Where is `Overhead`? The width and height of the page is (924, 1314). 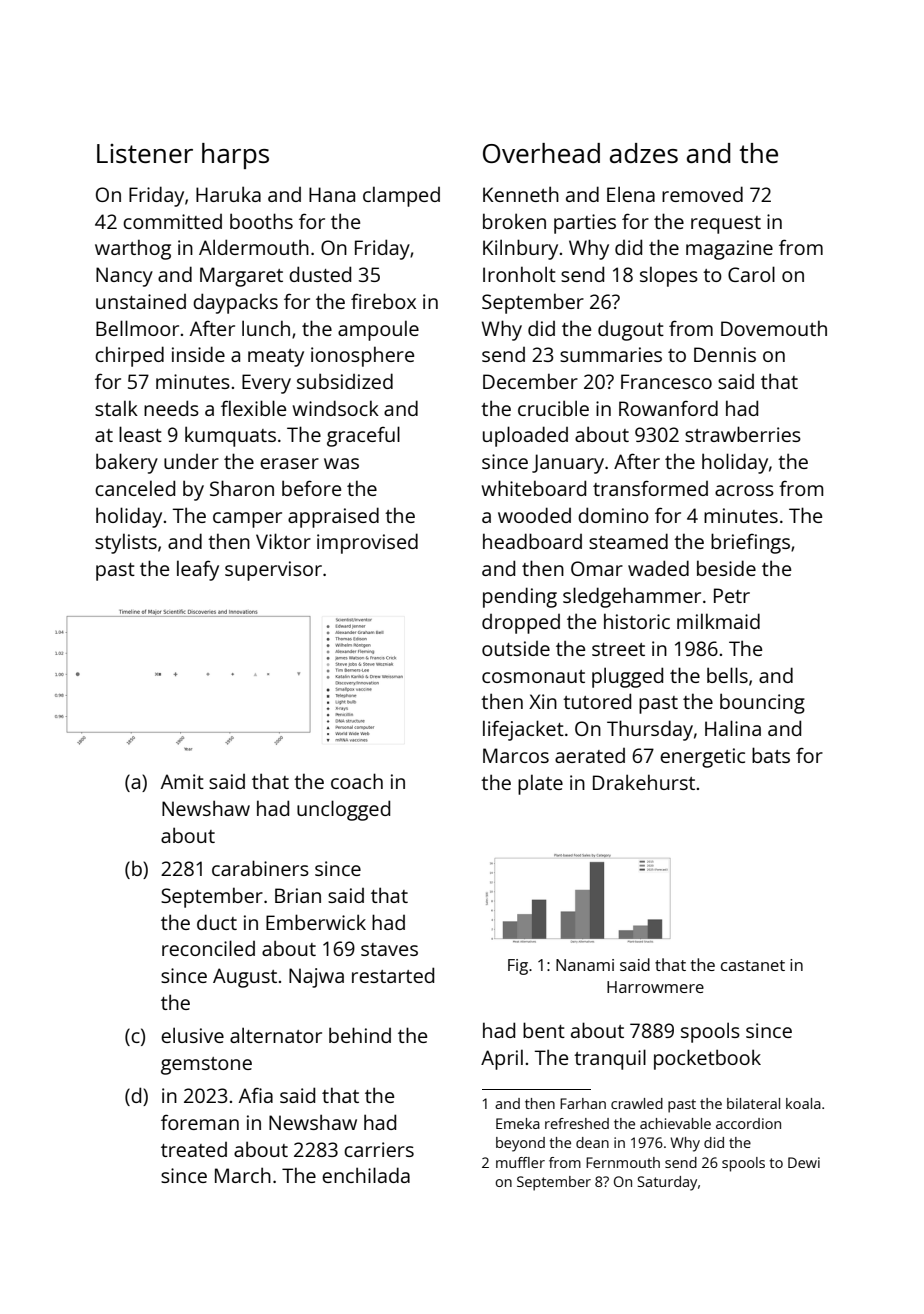
Overhead is located at coordinates (541, 153).
